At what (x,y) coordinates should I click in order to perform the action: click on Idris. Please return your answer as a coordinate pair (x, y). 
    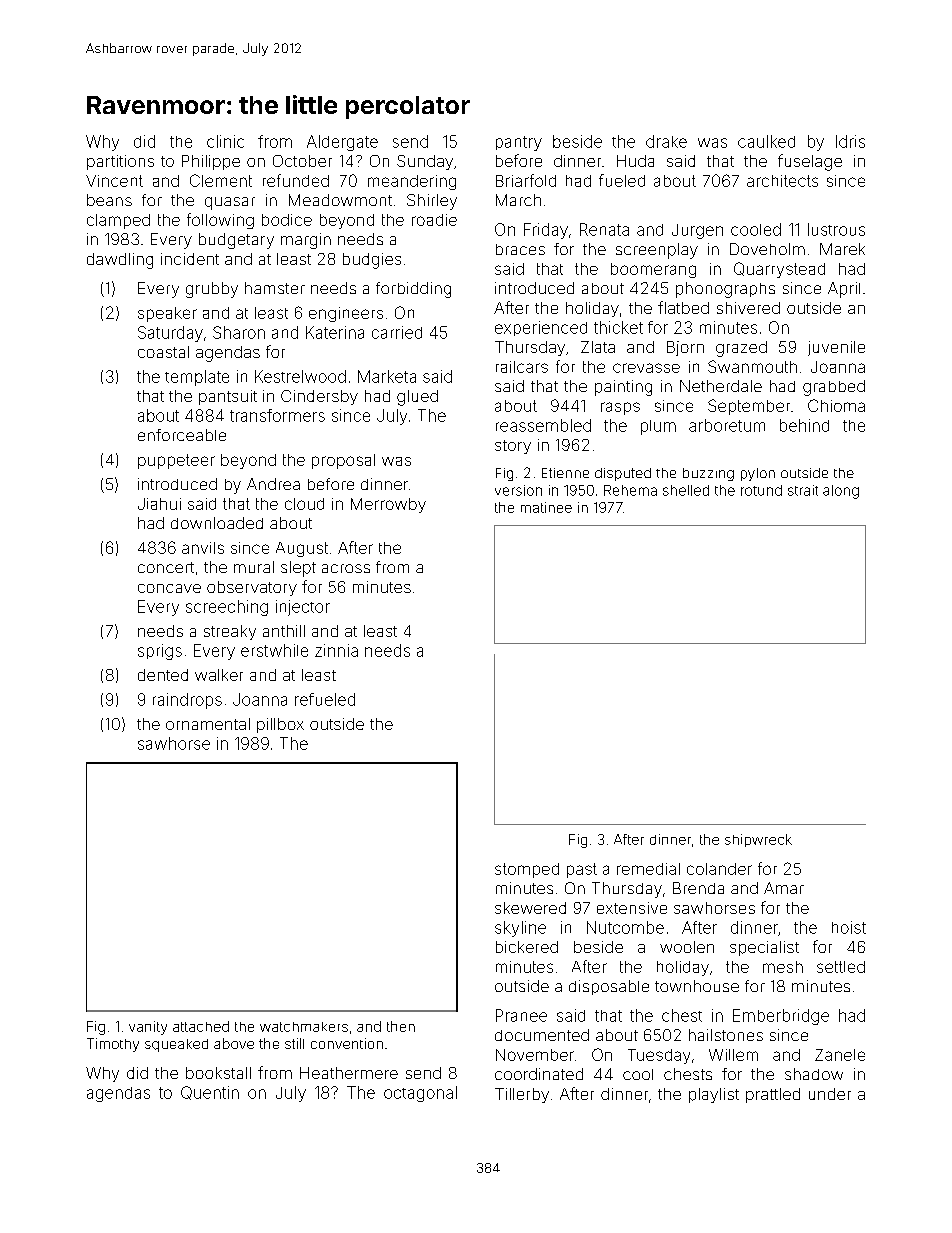
    Looking at the image, I should click on (850, 141).
